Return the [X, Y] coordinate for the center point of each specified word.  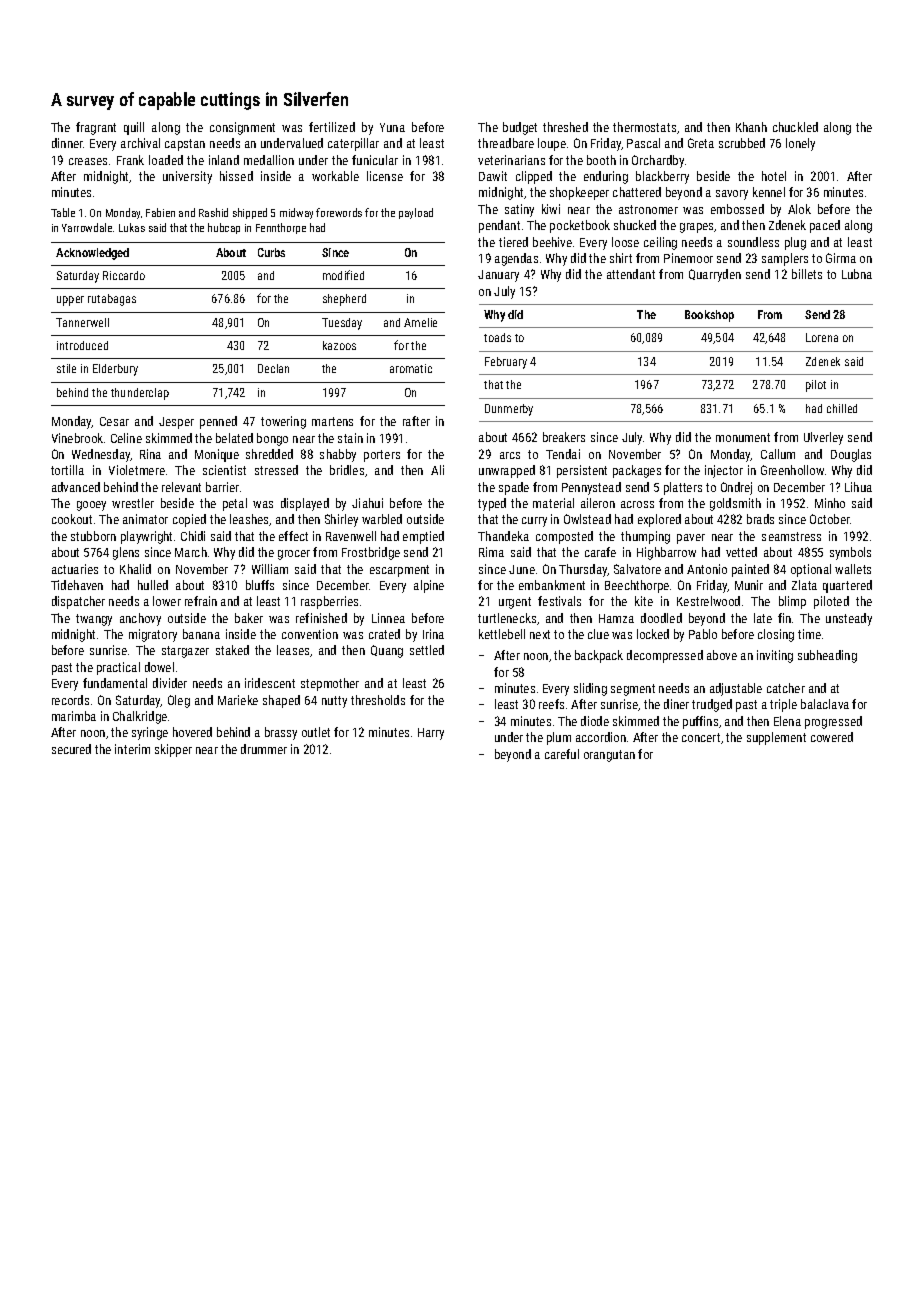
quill [134, 128]
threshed [565, 127]
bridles [347, 470]
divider [170, 683]
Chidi [193, 536]
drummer [264, 749]
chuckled [795, 127]
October [830, 519]
